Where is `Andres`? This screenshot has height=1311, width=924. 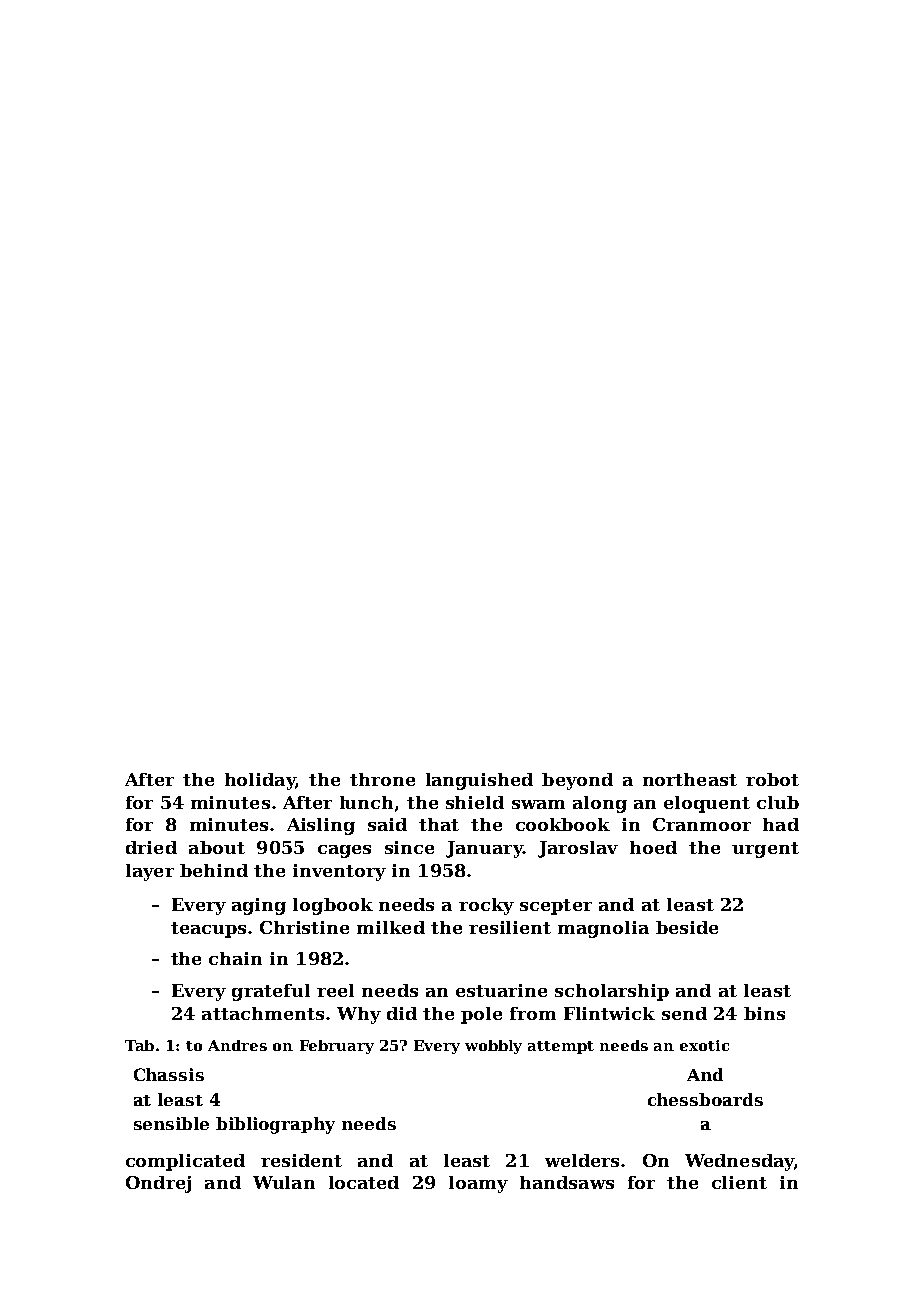
Andres is located at coordinates (237, 1045).
